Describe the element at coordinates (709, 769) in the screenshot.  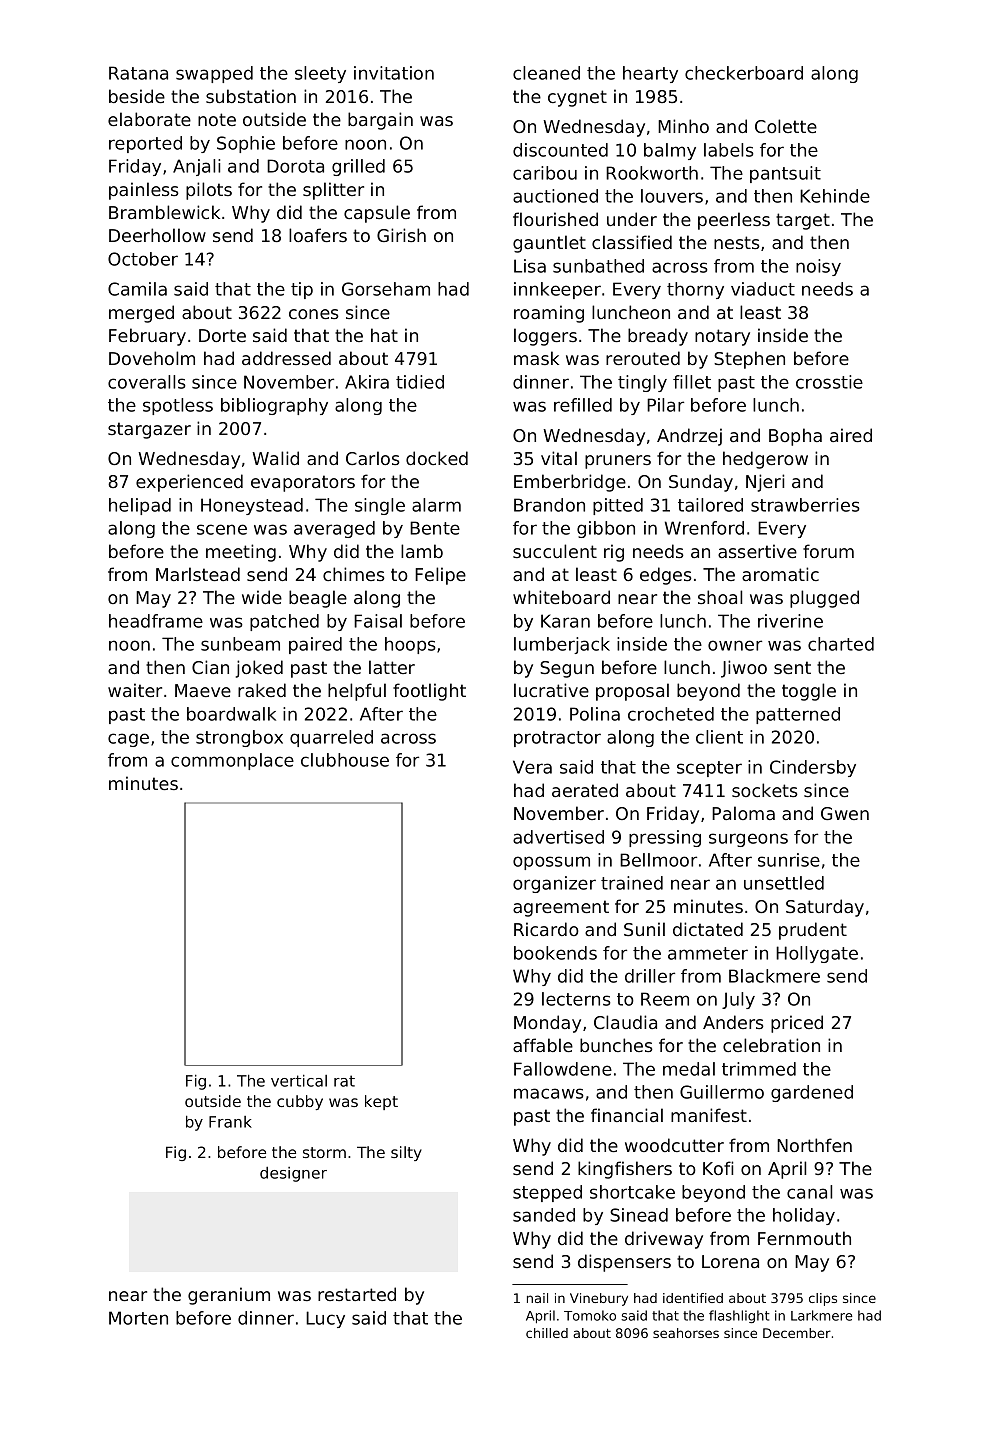
I see `scepter` at that location.
